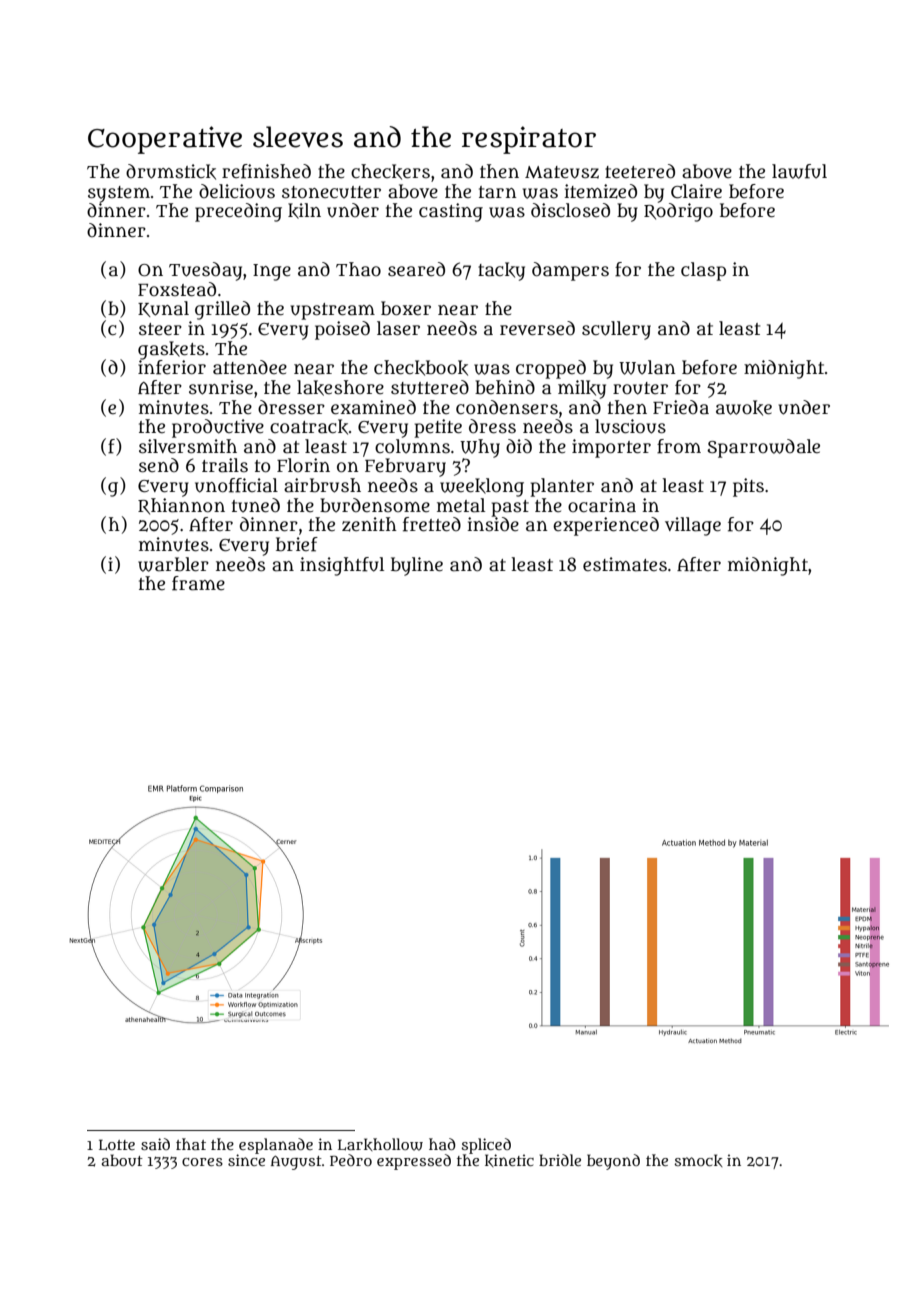  I want to click on casting, so click(451, 212).
